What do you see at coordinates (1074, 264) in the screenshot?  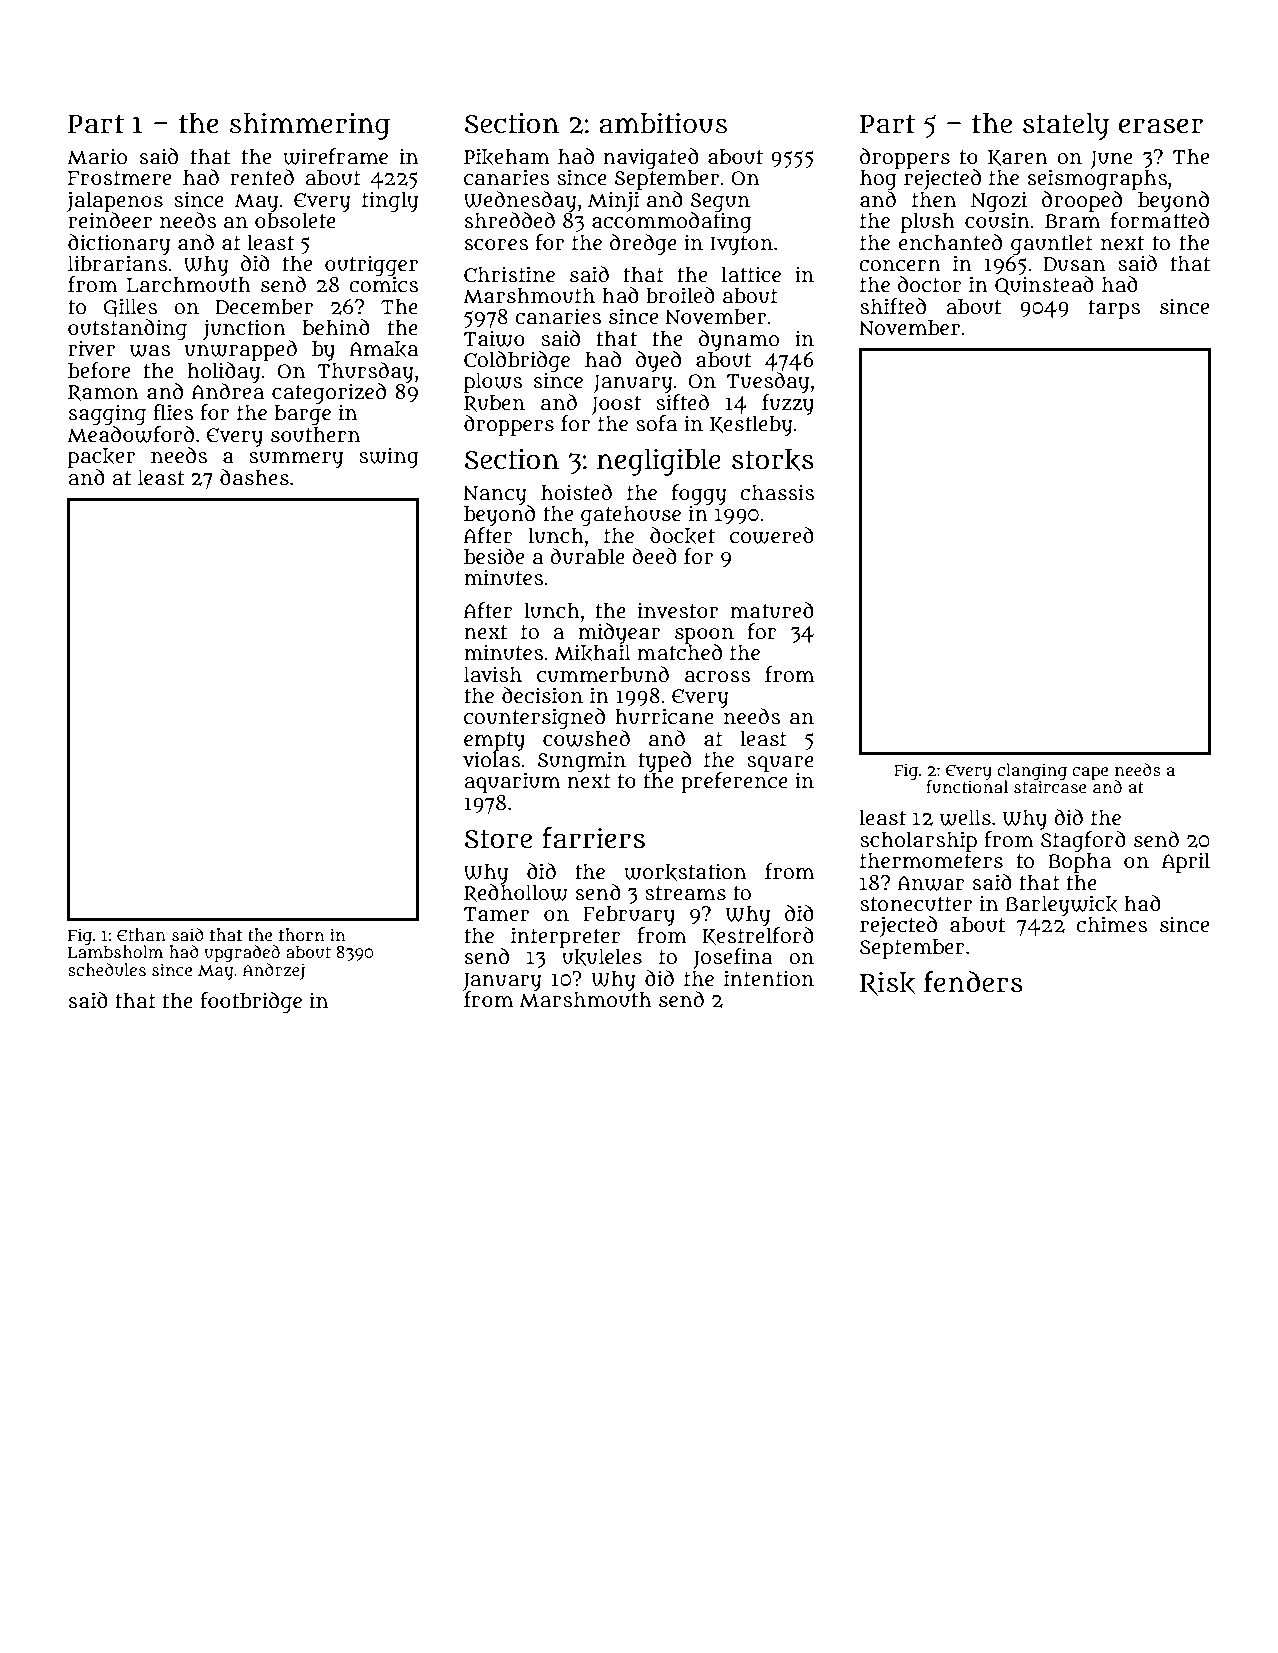 I see `Dusan` at bounding box center [1074, 264].
